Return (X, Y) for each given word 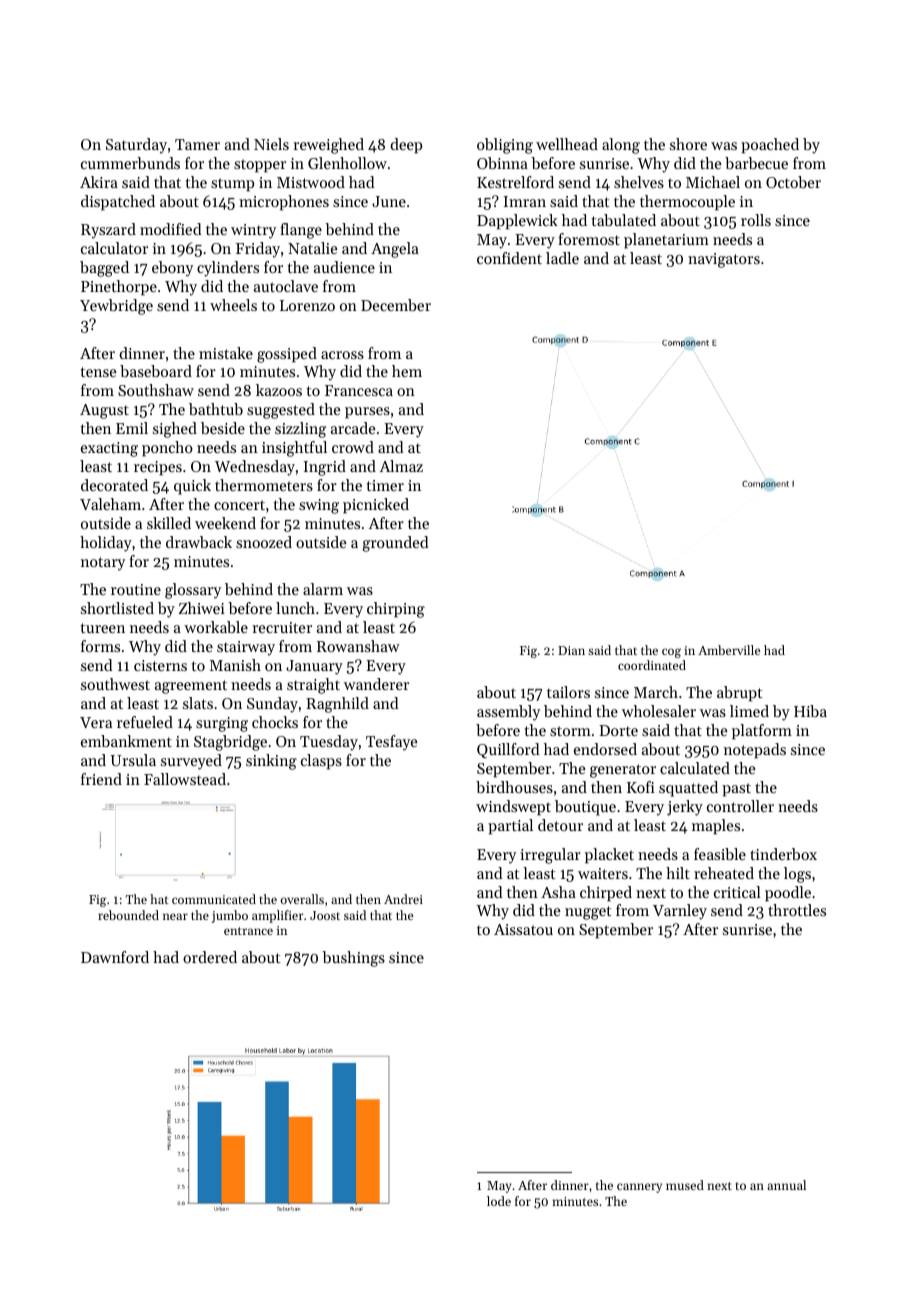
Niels (271, 144)
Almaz (401, 466)
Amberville (729, 650)
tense (98, 372)
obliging (505, 146)
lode (499, 1201)
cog (671, 653)
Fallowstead (185, 779)
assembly (508, 713)
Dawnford (115, 957)
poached (770, 146)
